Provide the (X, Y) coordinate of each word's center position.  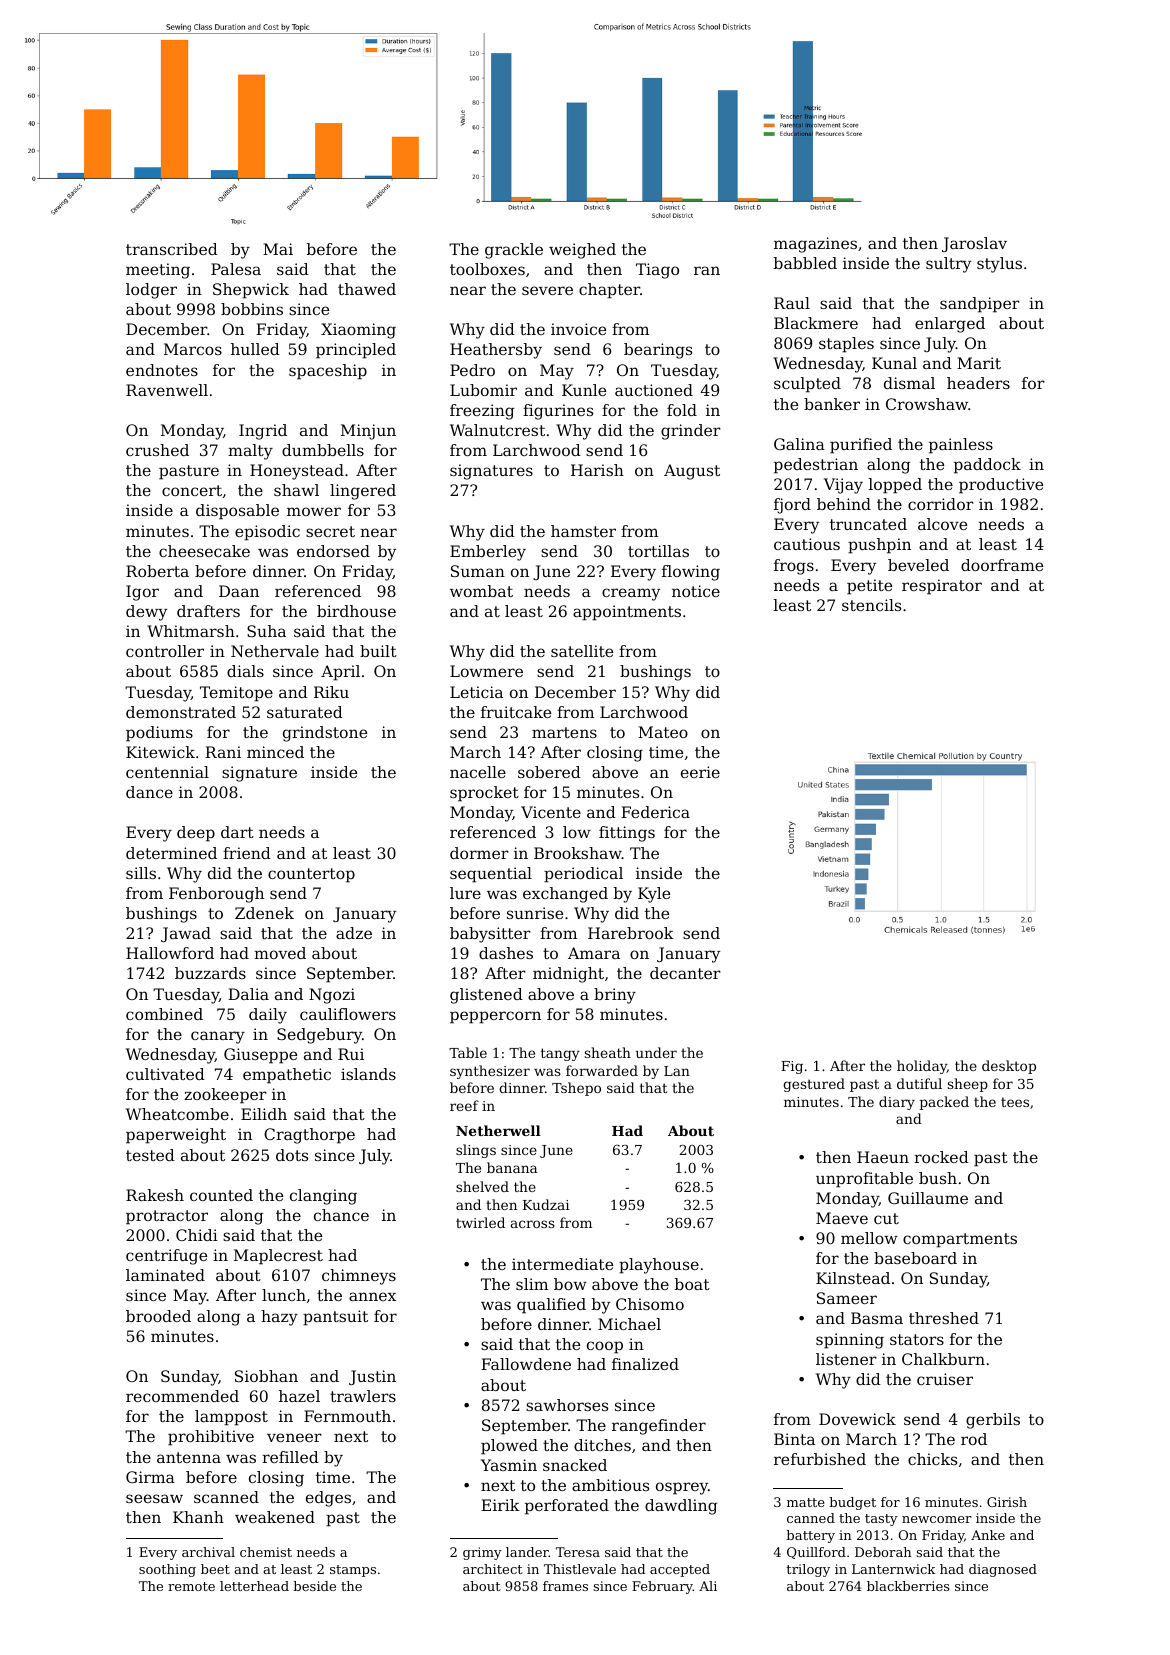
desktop (1009, 1067)
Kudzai (546, 1204)
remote (191, 1586)
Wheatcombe (177, 1114)
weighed (582, 251)
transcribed (172, 249)
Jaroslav (974, 244)
